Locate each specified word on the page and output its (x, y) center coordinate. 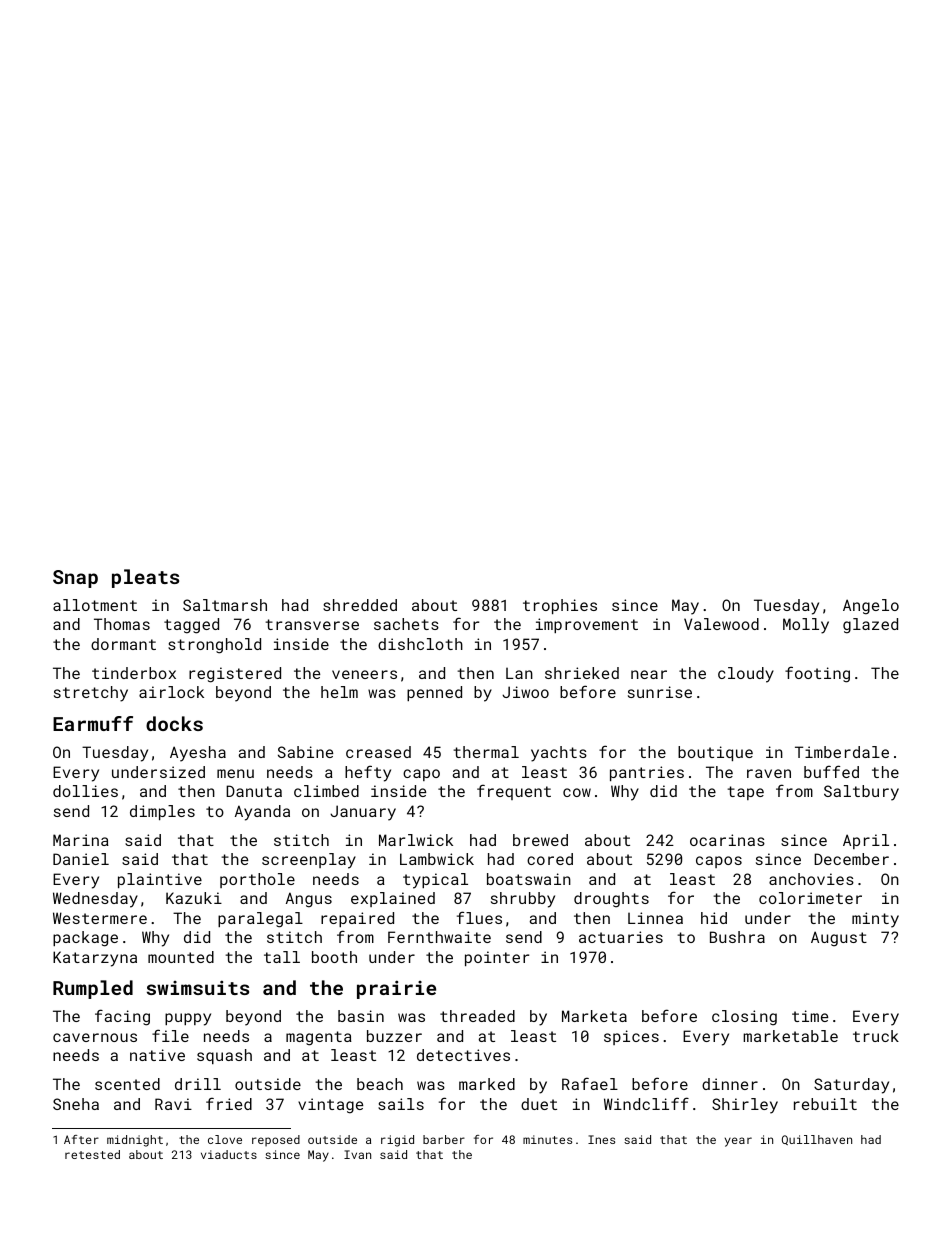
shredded (360, 605)
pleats (145, 578)
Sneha (76, 1104)
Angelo (871, 607)
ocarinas (727, 840)
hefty (368, 773)
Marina (81, 840)
